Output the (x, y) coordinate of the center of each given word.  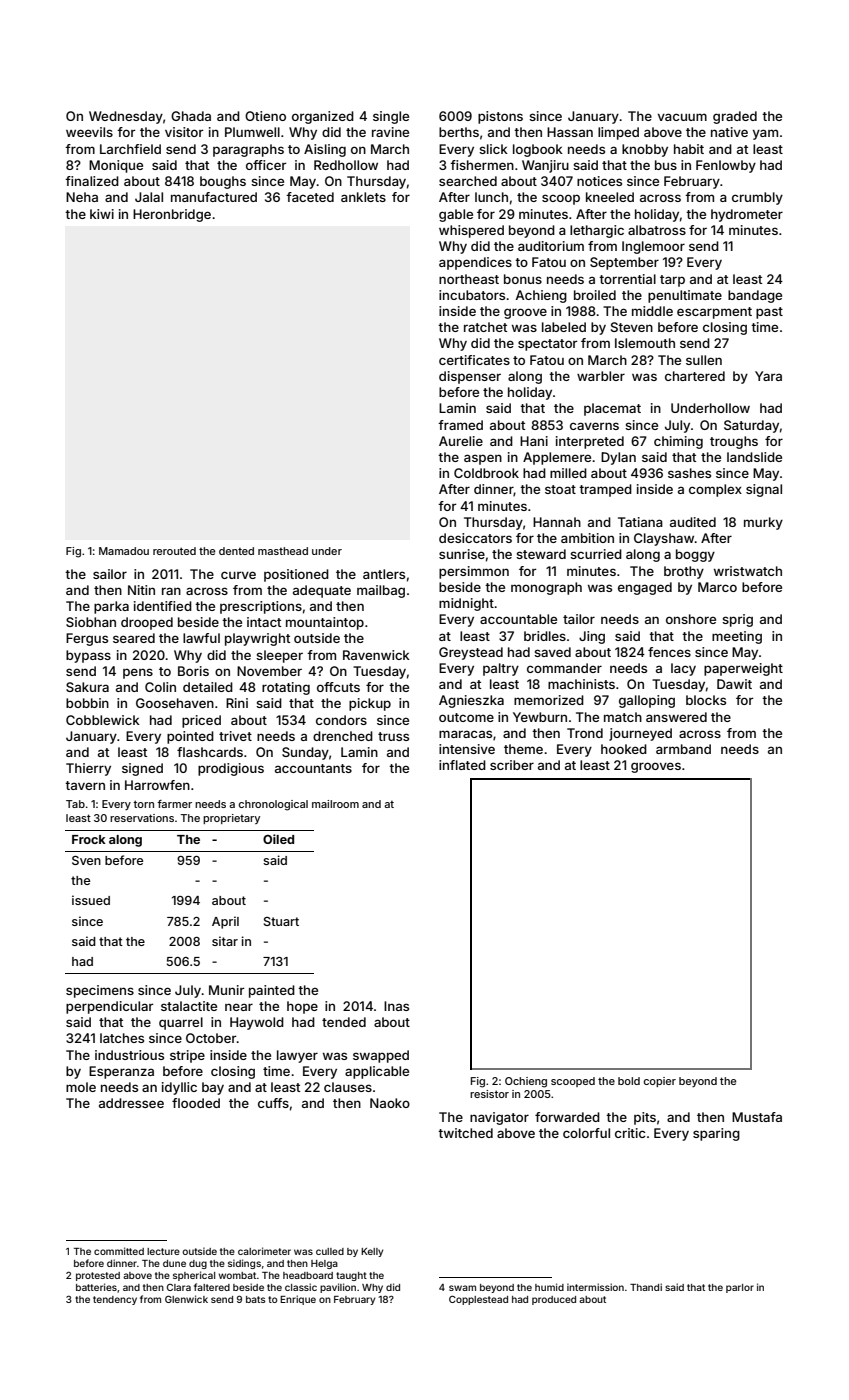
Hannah (557, 522)
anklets (363, 197)
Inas (396, 1006)
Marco (717, 587)
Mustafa (757, 1117)
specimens (100, 991)
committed (119, 1251)
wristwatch (748, 571)
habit (689, 149)
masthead (283, 551)
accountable (518, 619)
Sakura (87, 687)
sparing (716, 1134)
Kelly (372, 1252)
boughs (223, 182)
